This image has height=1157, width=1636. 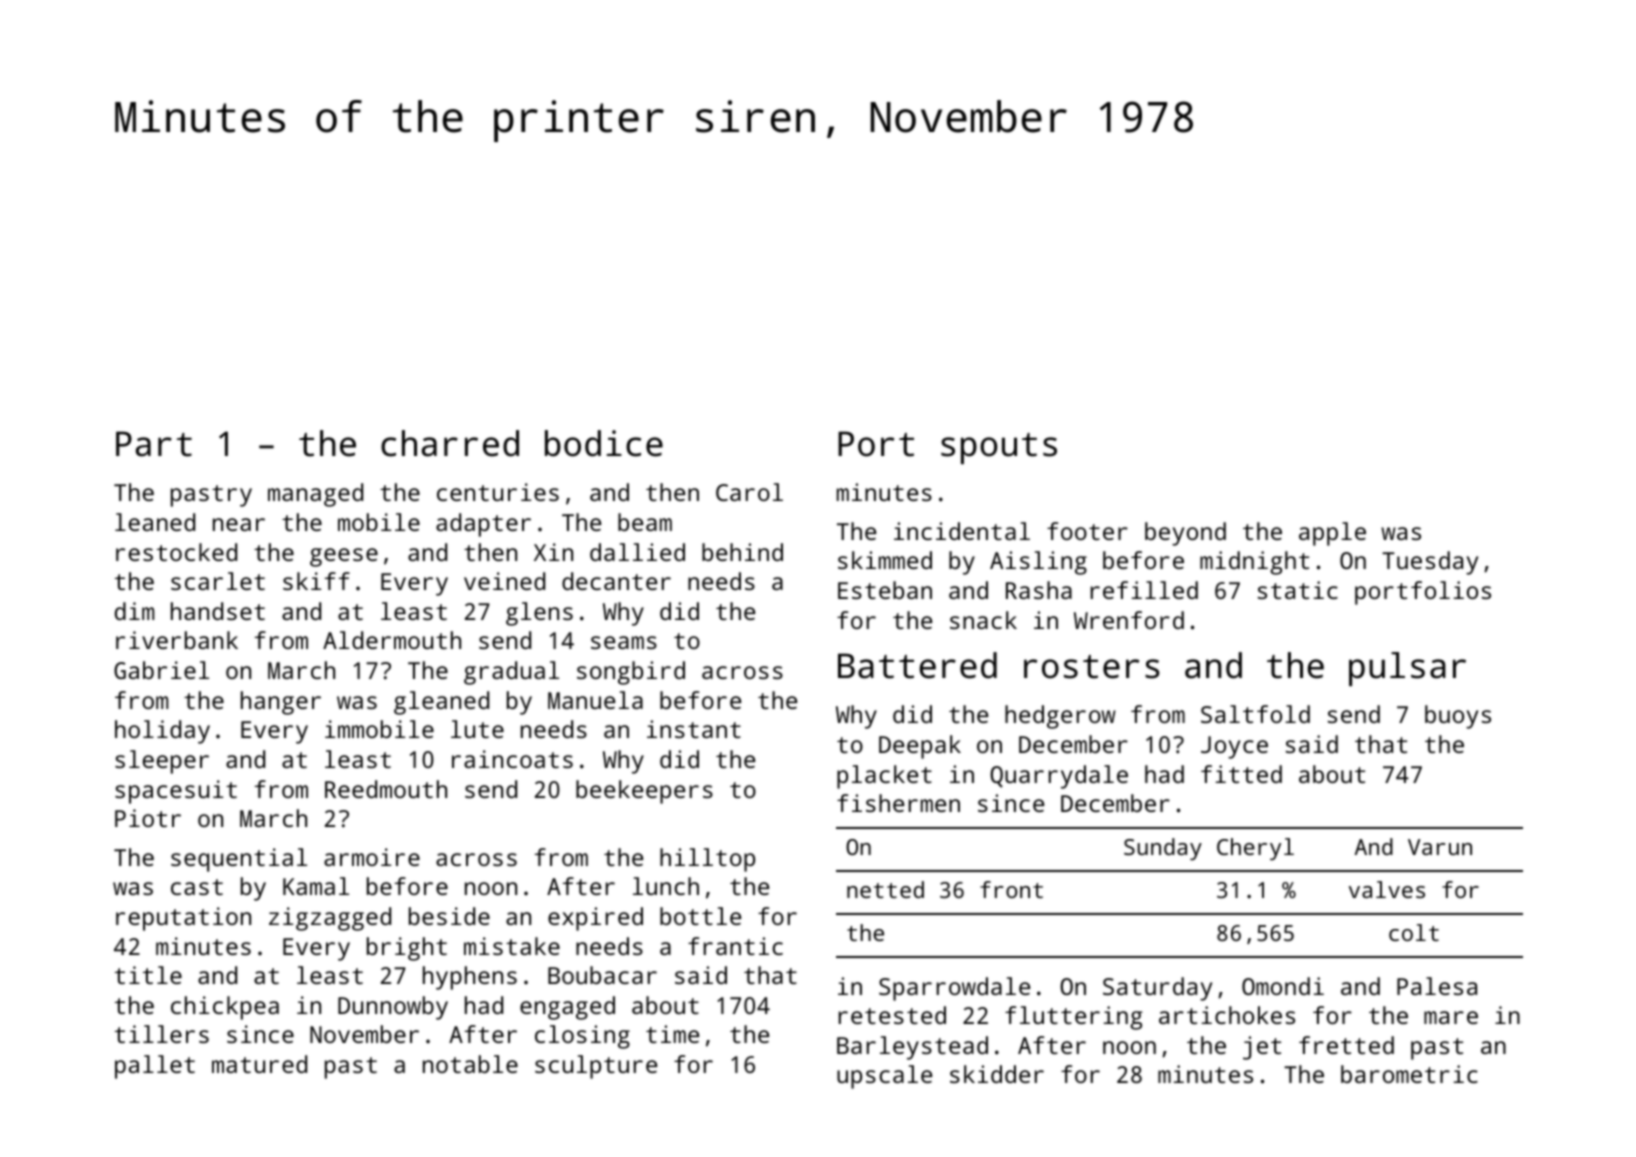 What do you see at coordinates (177, 640) in the image?
I see `riverbank` at bounding box center [177, 640].
